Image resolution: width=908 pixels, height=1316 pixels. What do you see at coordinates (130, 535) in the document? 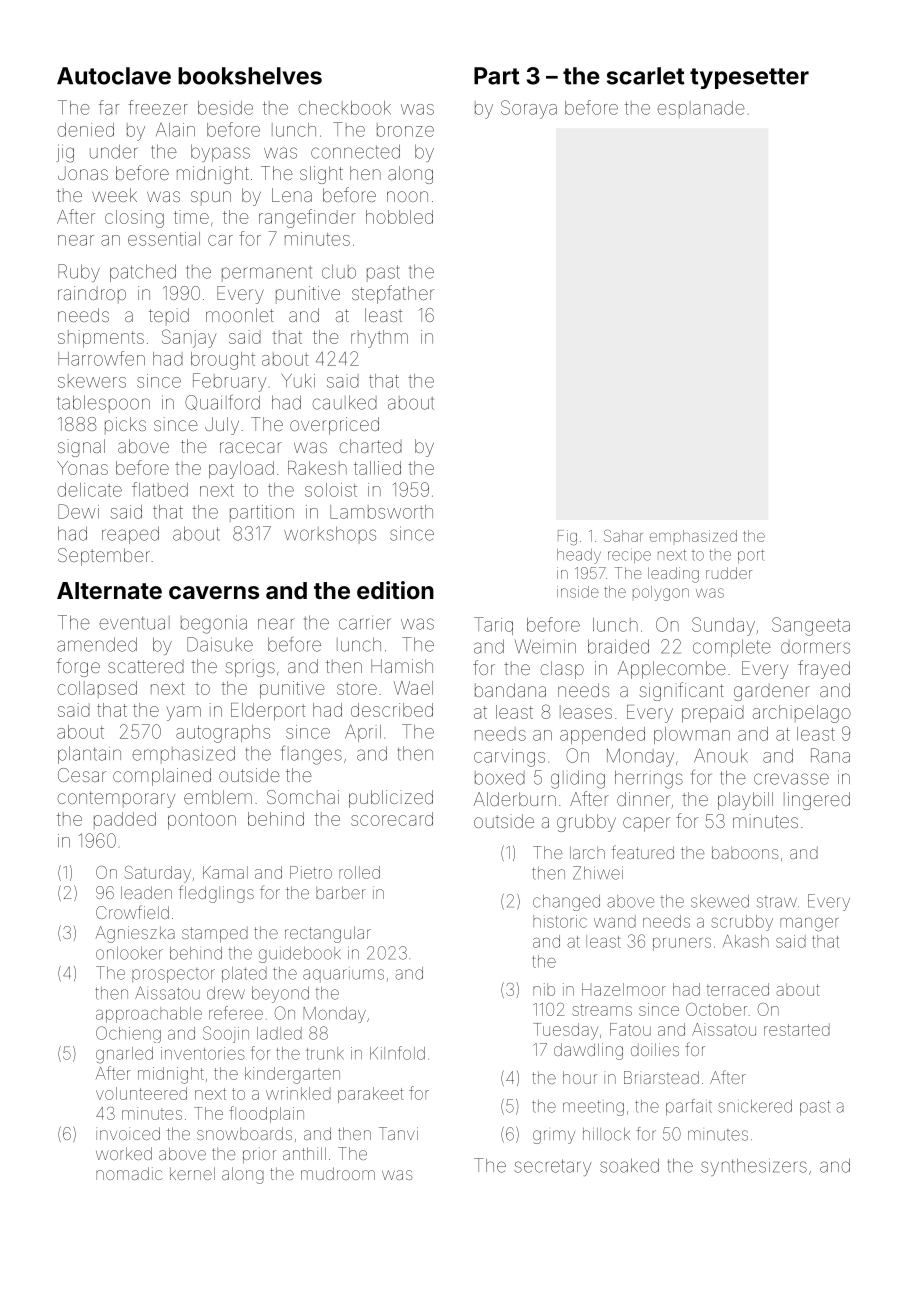
I see `reaped` at bounding box center [130, 535].
